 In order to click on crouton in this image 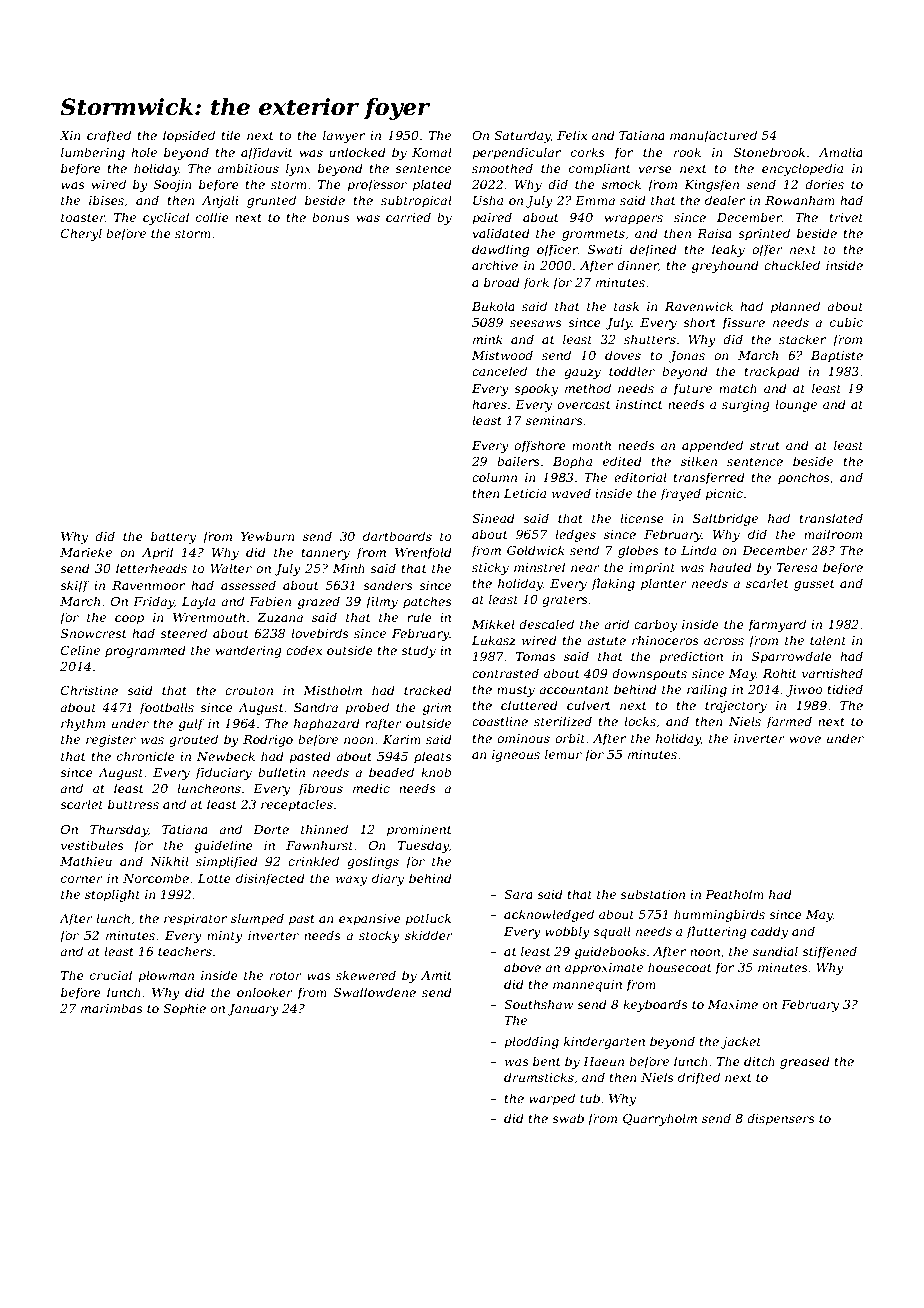, I will do `click(249, 690)`.
